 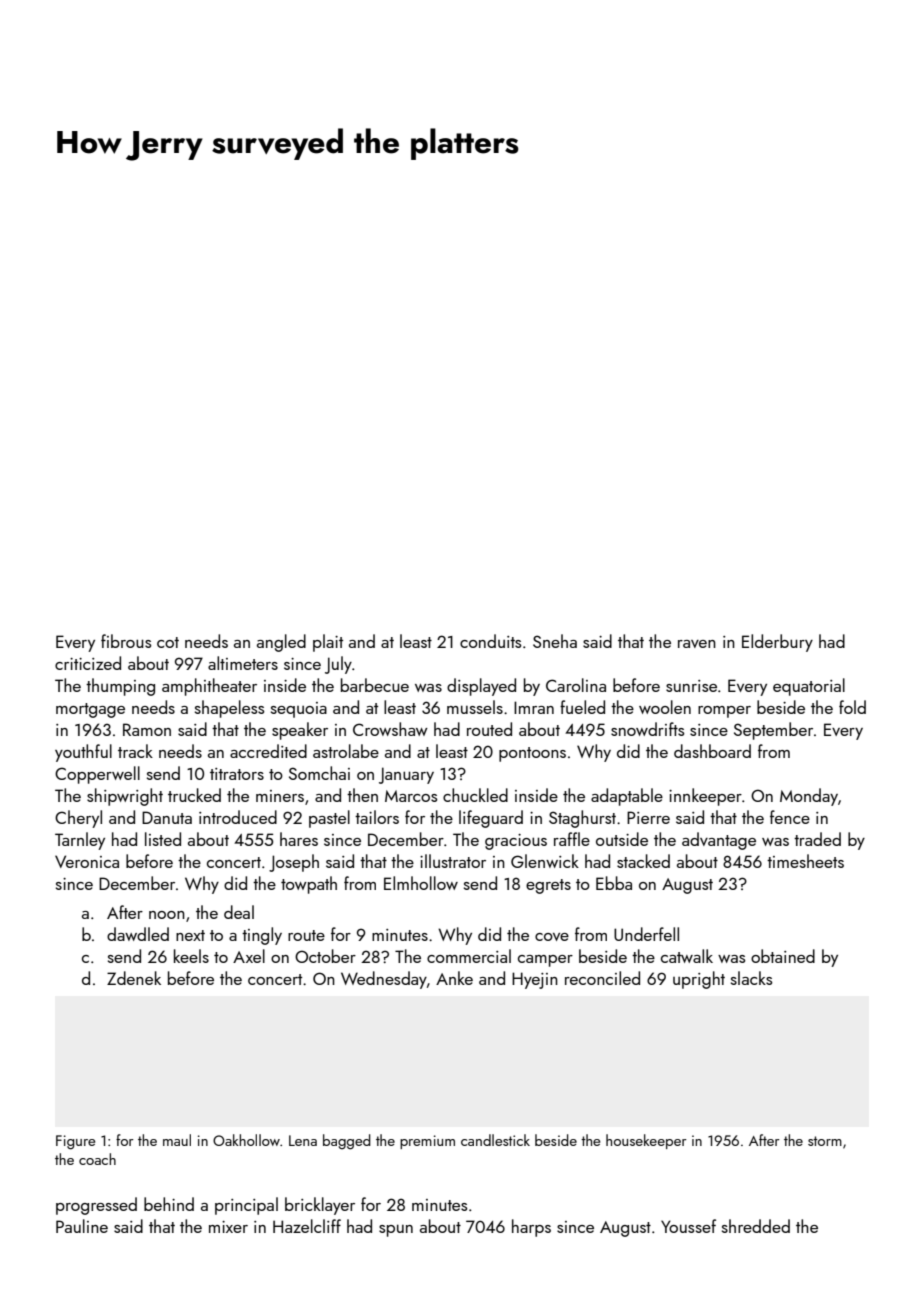 I want to click on spun, so click(x=396, y=1230).
